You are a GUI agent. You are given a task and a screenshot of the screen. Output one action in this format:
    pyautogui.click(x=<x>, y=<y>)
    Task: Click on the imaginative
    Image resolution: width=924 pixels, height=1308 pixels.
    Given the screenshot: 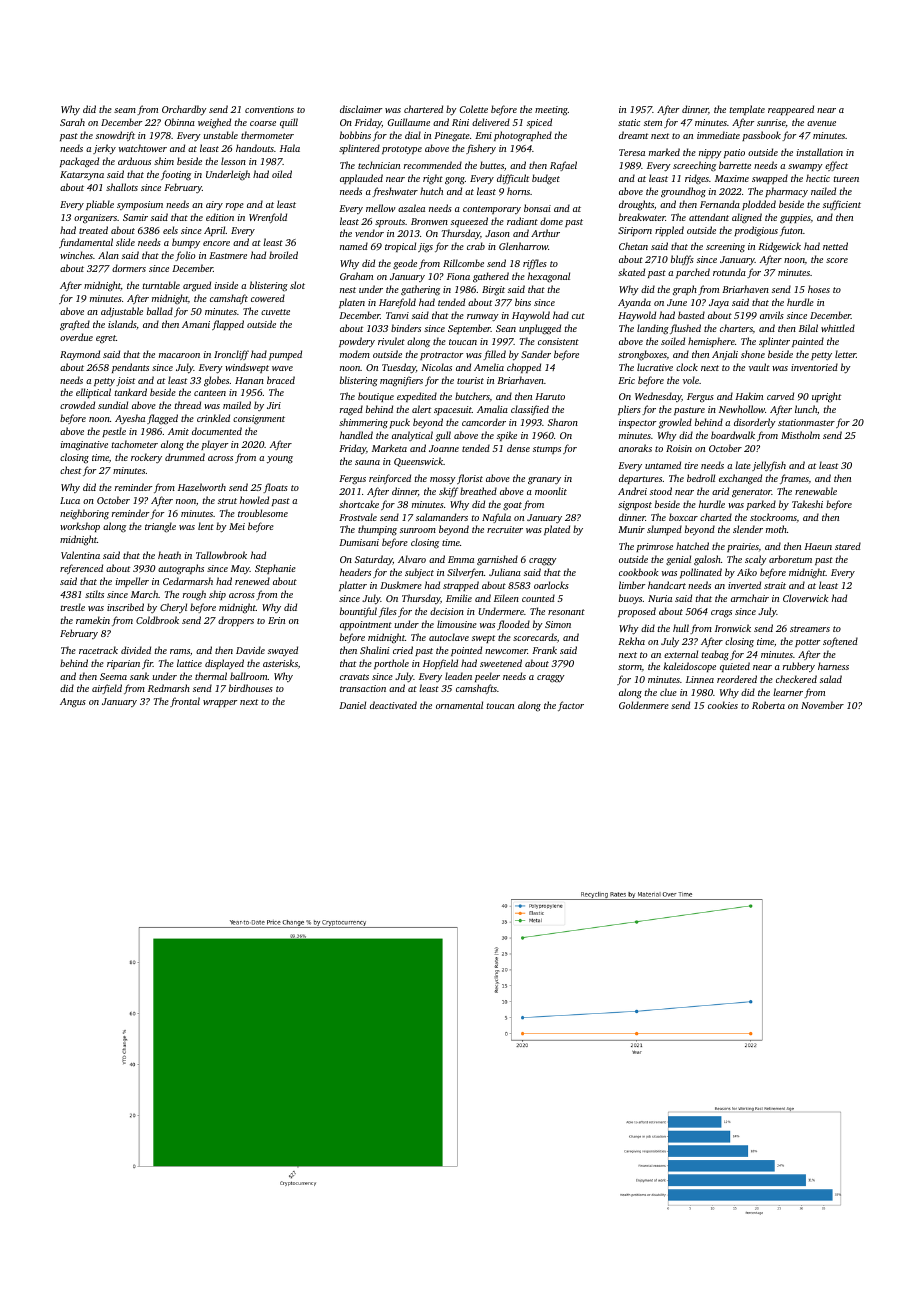 What is the action you would take?
    pyautogui.click(x=84, y=446)
